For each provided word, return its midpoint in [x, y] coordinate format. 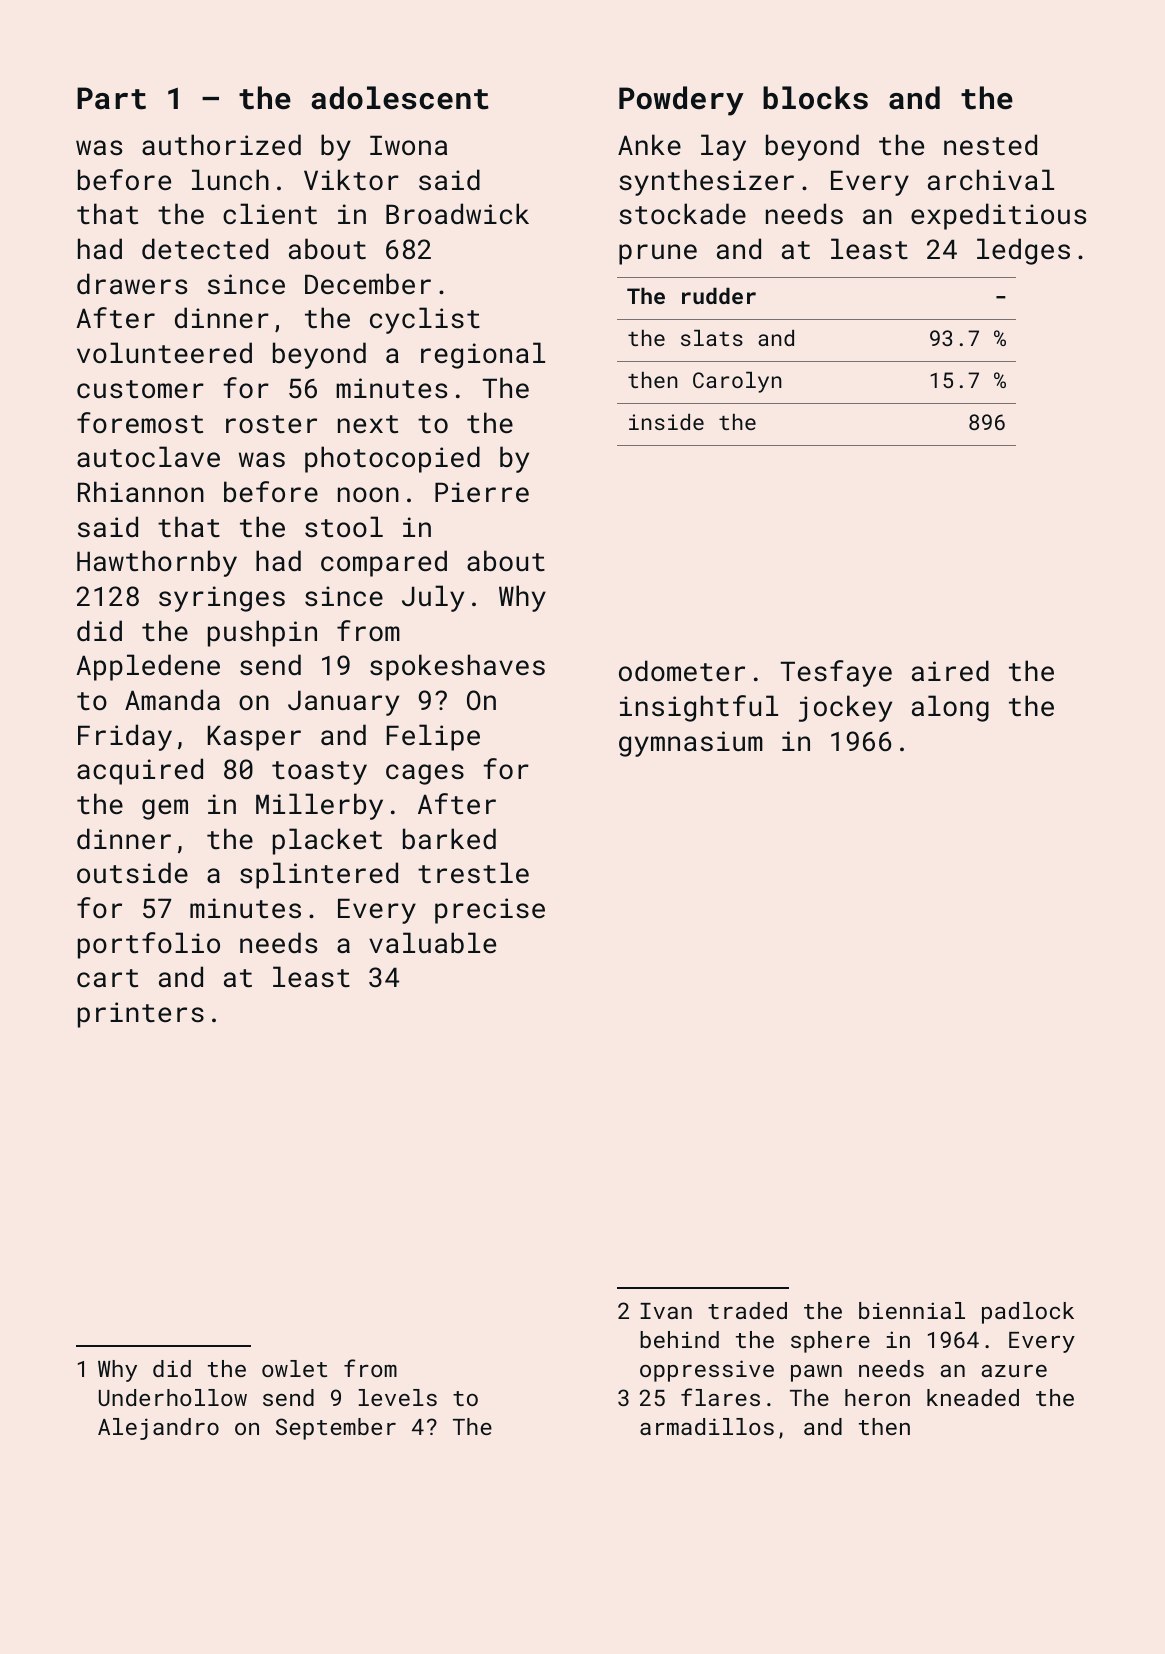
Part [111, 98]
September [336, 1429]
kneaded [973, 1397]
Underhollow [173, 1397]
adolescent [400, 98]
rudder [719, 295]
